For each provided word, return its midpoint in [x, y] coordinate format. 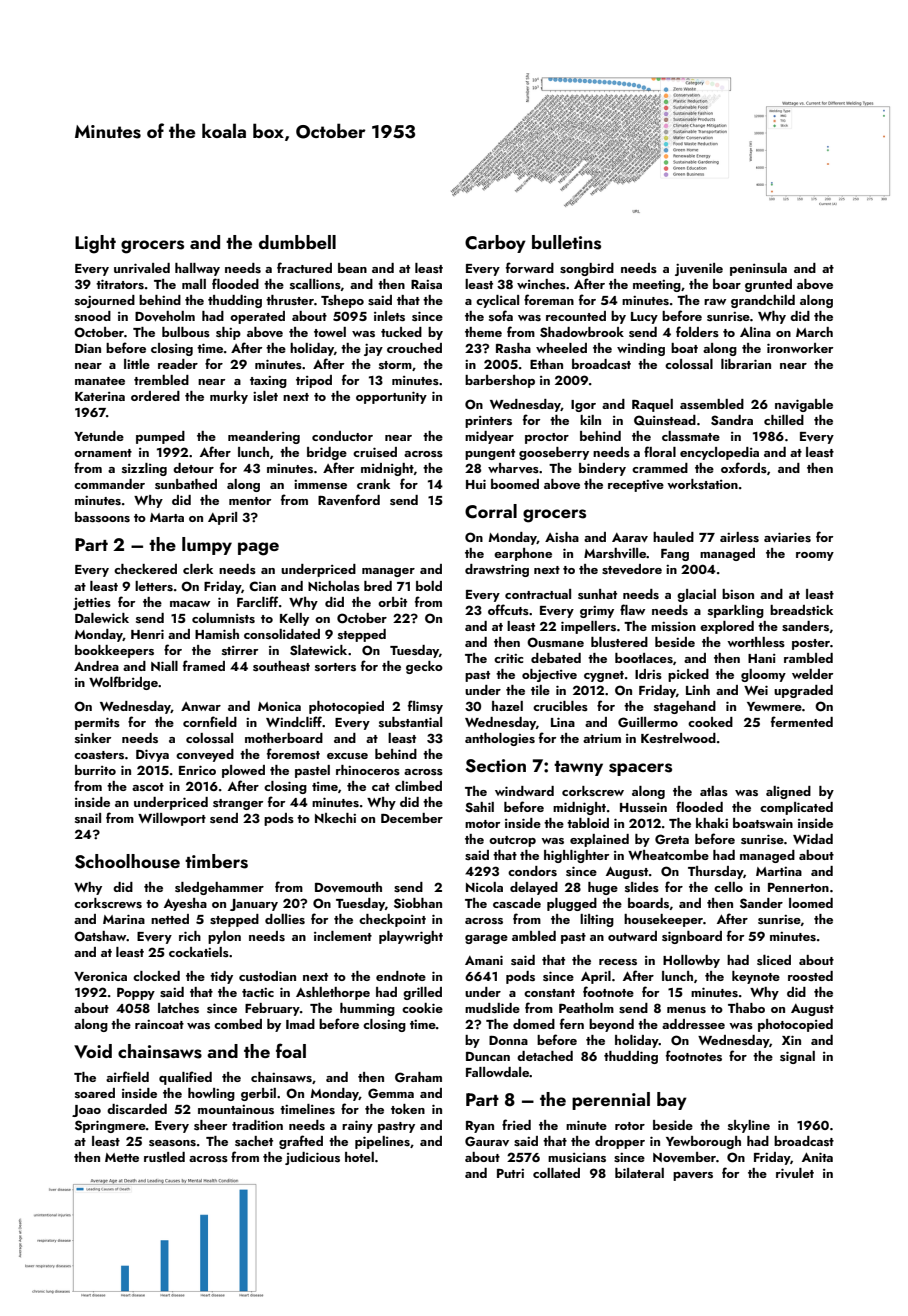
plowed [243, 771]
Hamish [217, 634]
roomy [815, 556]
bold [429, 586]
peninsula [758, 269]
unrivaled [142, 268]
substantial [410, 722]
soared [95, 1093]
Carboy [495, 244]
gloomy [763, 675]
